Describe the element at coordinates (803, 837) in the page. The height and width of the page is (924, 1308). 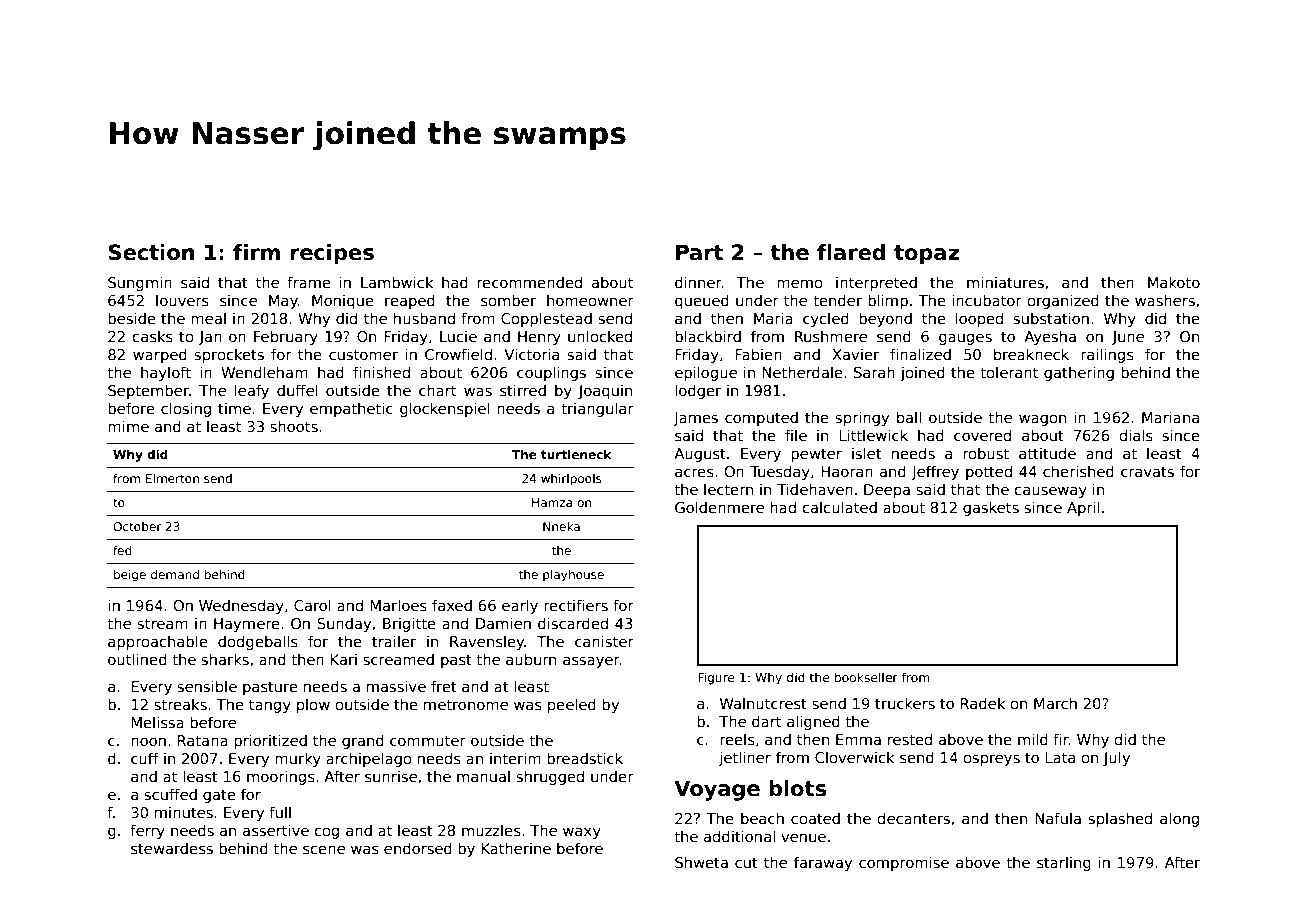
I see `venue` at that location.
